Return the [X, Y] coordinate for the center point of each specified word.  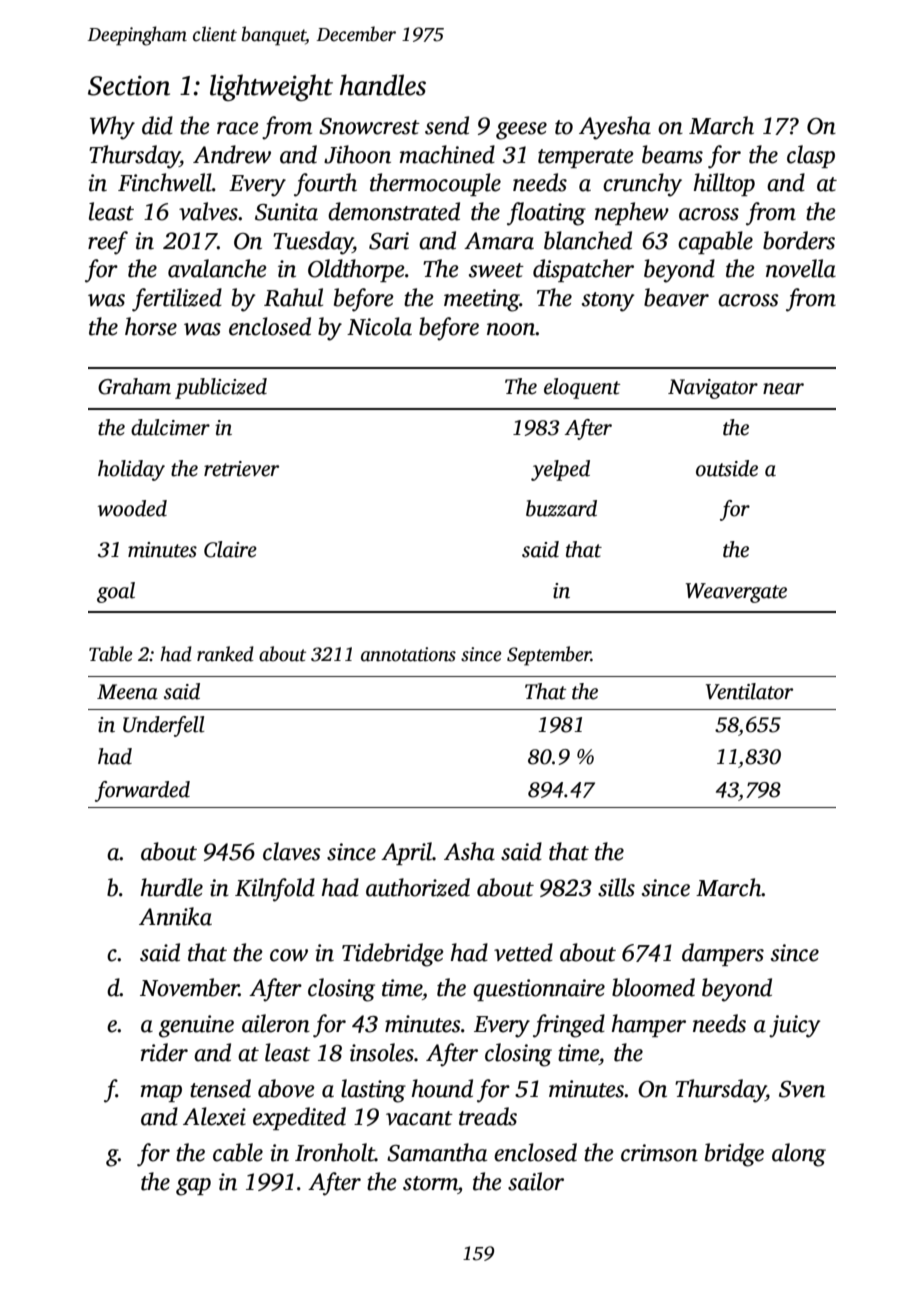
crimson [659, 1153]
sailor [536, 1181]
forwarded [142, 791]
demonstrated [394, 211]
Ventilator [749, 691]
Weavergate [736, 593]
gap [193, 1187]
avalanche [217, 268]
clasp [811, 156]
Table [110, 654]
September [549, 656]
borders [799, 240]
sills [616, 887]
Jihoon [357, 154]
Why [112, 128]
